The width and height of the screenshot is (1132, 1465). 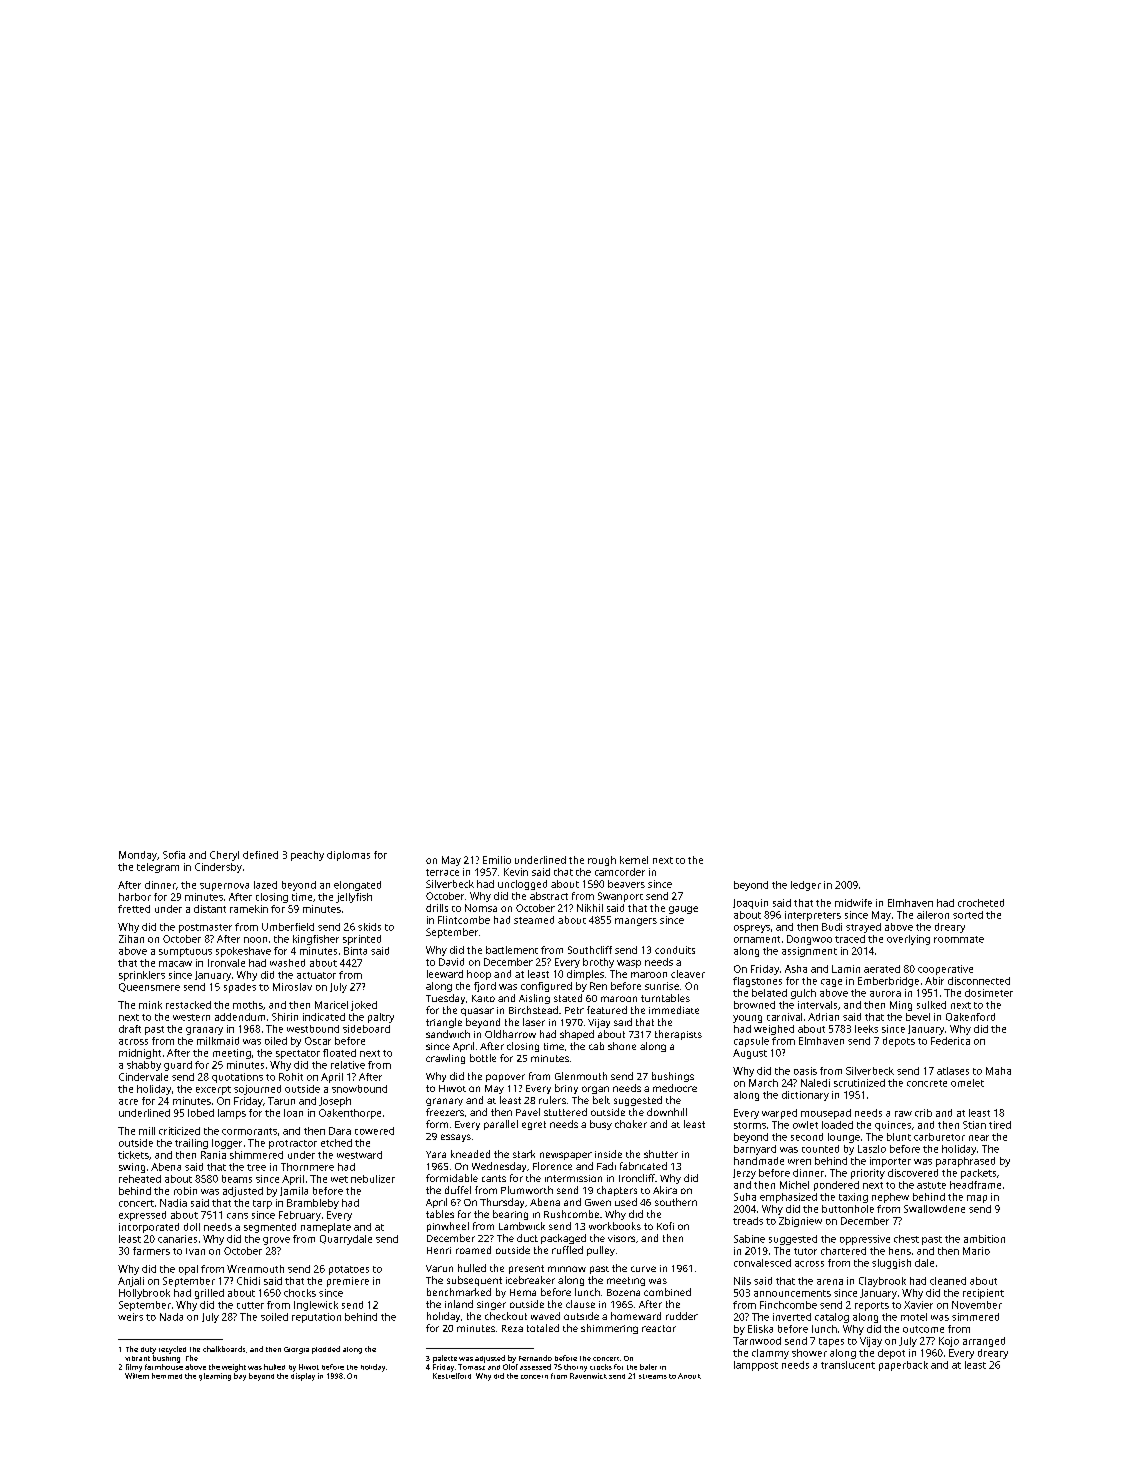 What do you see at coordinates (678, 1035) in the screenshot?
I see `therapists` at bounding box center [678, 1035].
